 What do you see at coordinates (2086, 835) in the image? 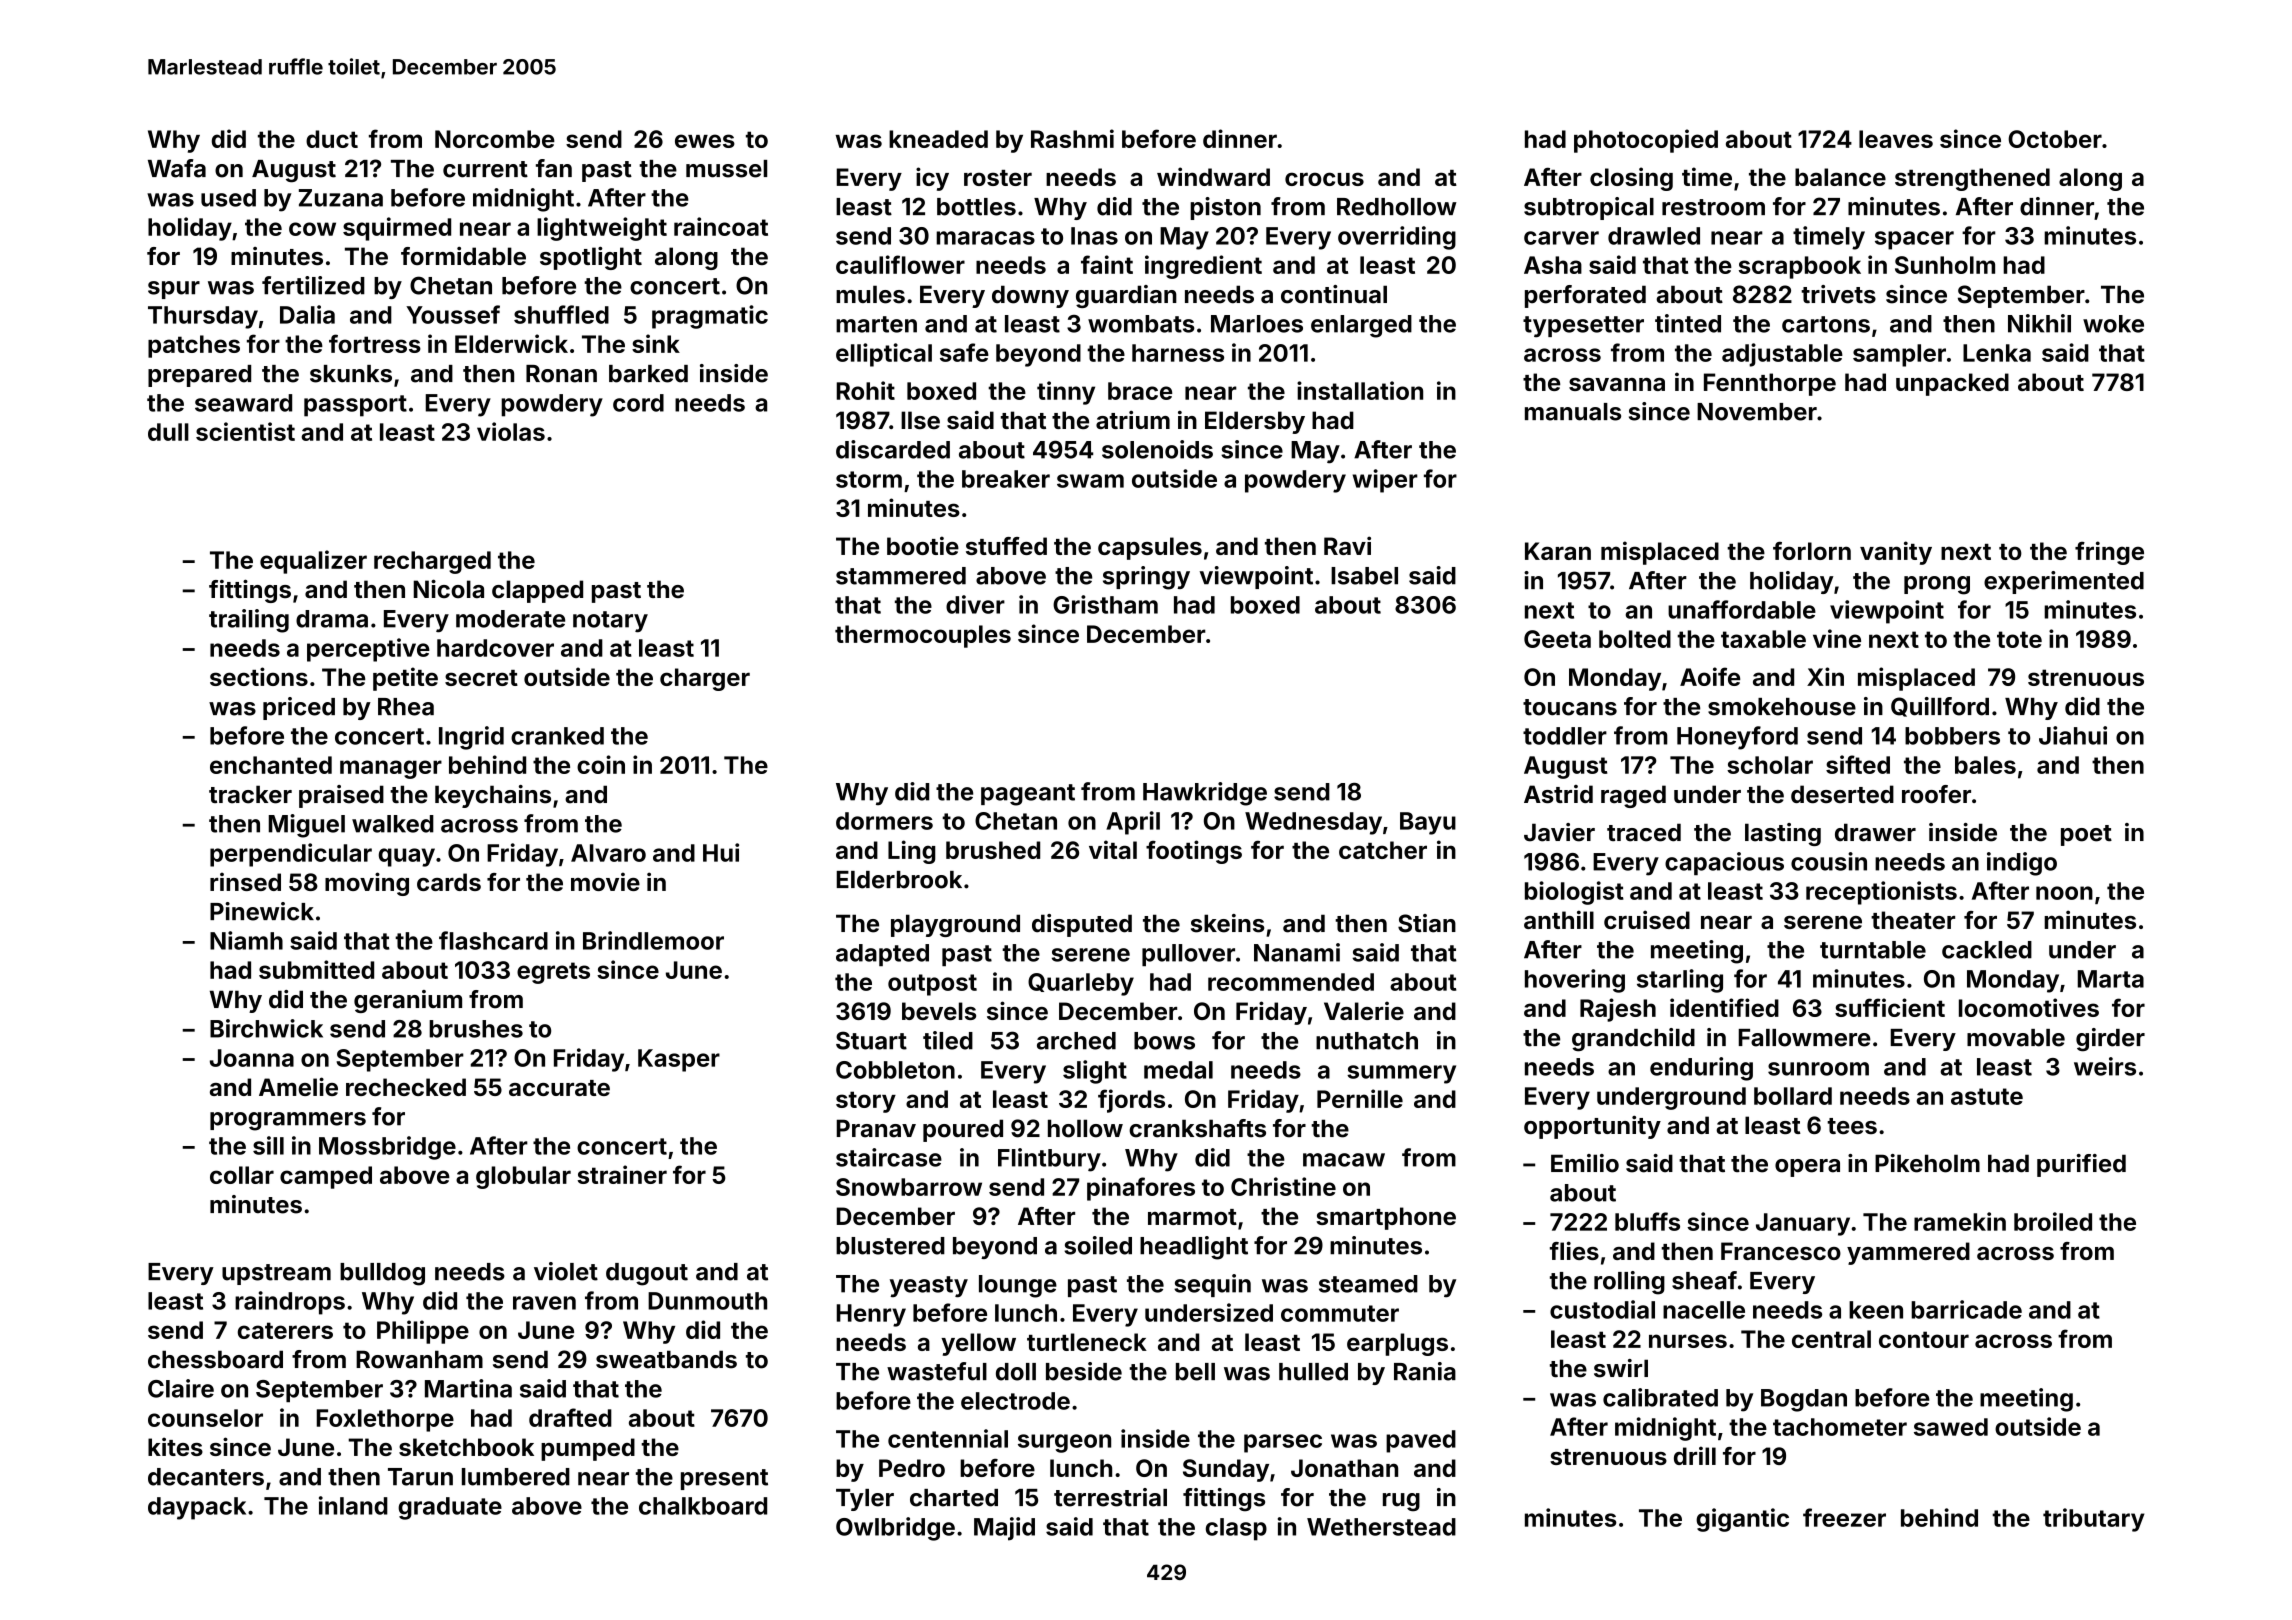
I see `poet` at bounding box center [2086, 835].
